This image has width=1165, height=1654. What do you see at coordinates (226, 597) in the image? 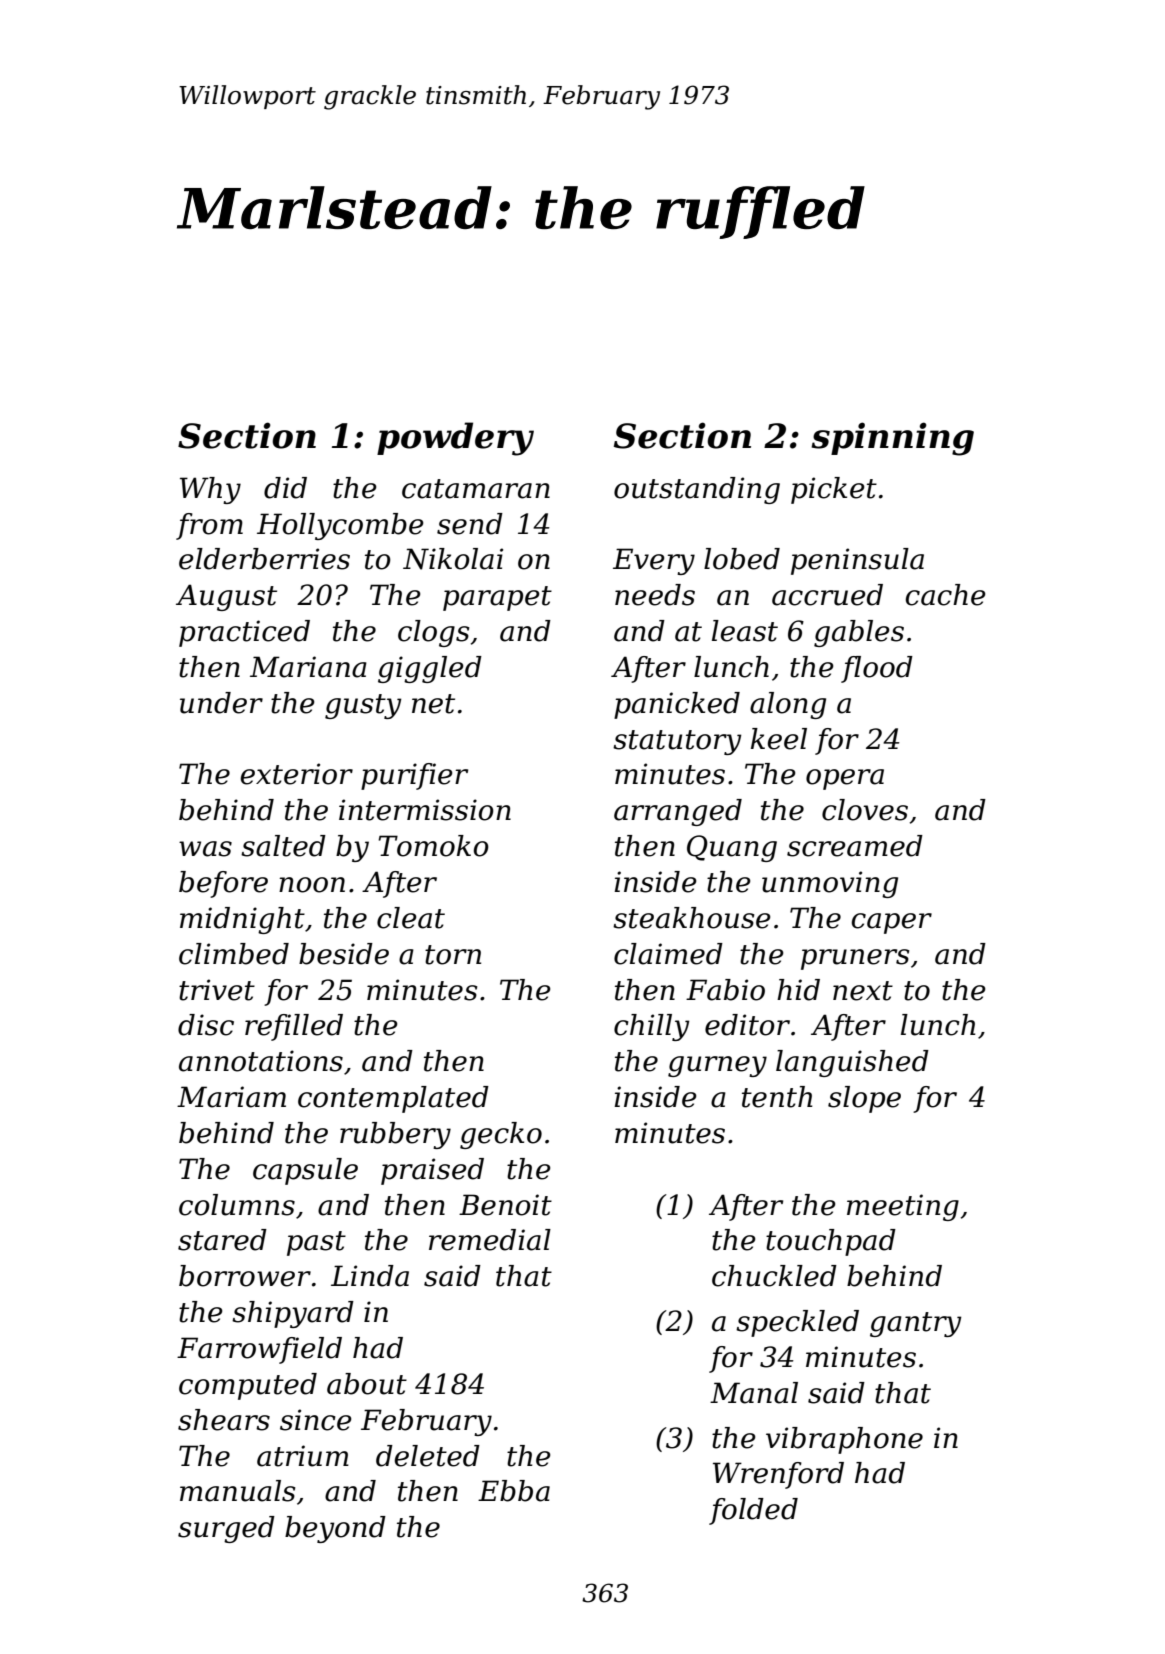
I see `August` at bounding box center [226, 597].
